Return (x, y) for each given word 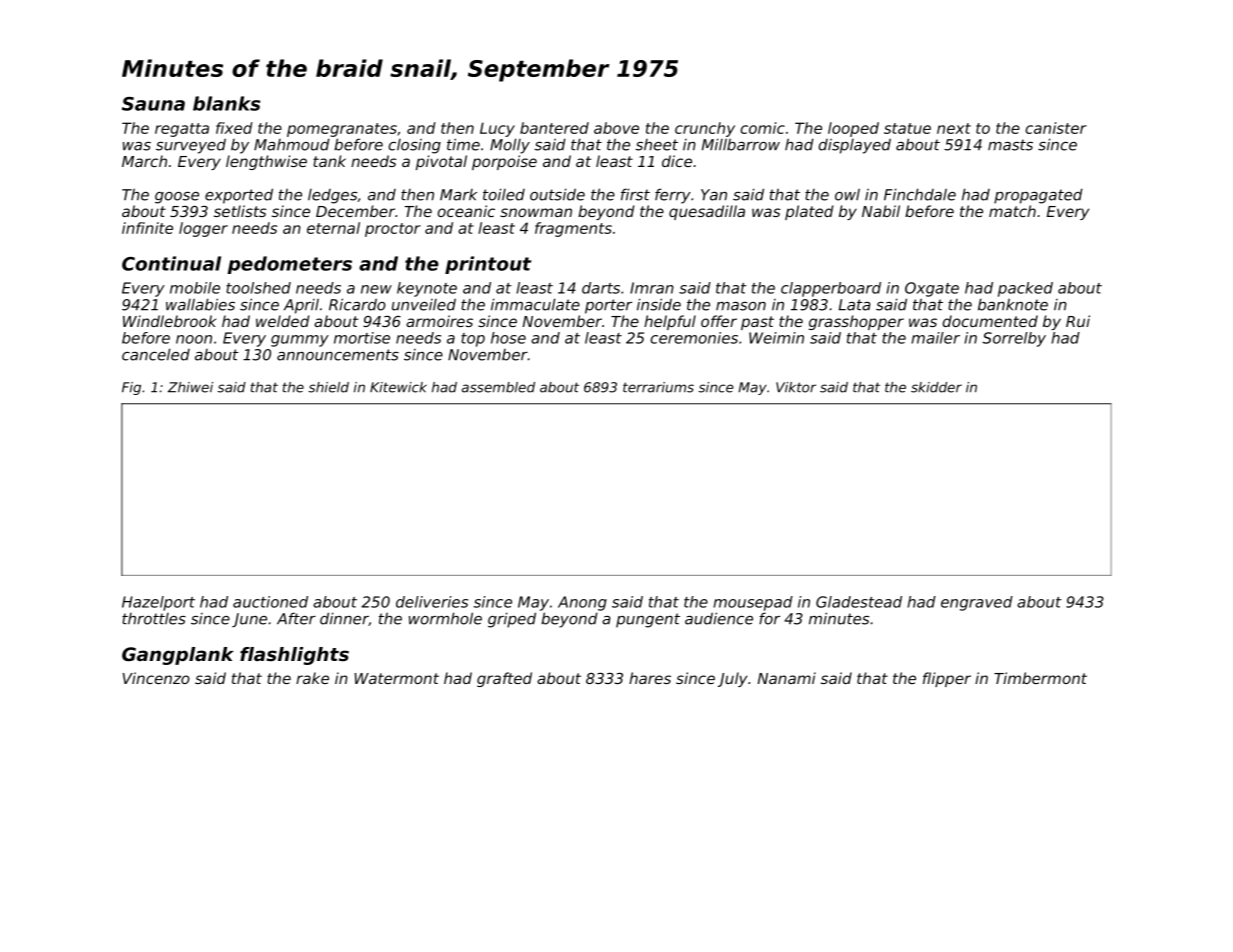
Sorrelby (1014, 339)
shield (328, 387)
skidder (936, 387)
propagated (1038, 196)
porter (608, 306)
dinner (344, 619)
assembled (498, 387)
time (463, 144)
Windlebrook (169, 321)
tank (329, 161)
